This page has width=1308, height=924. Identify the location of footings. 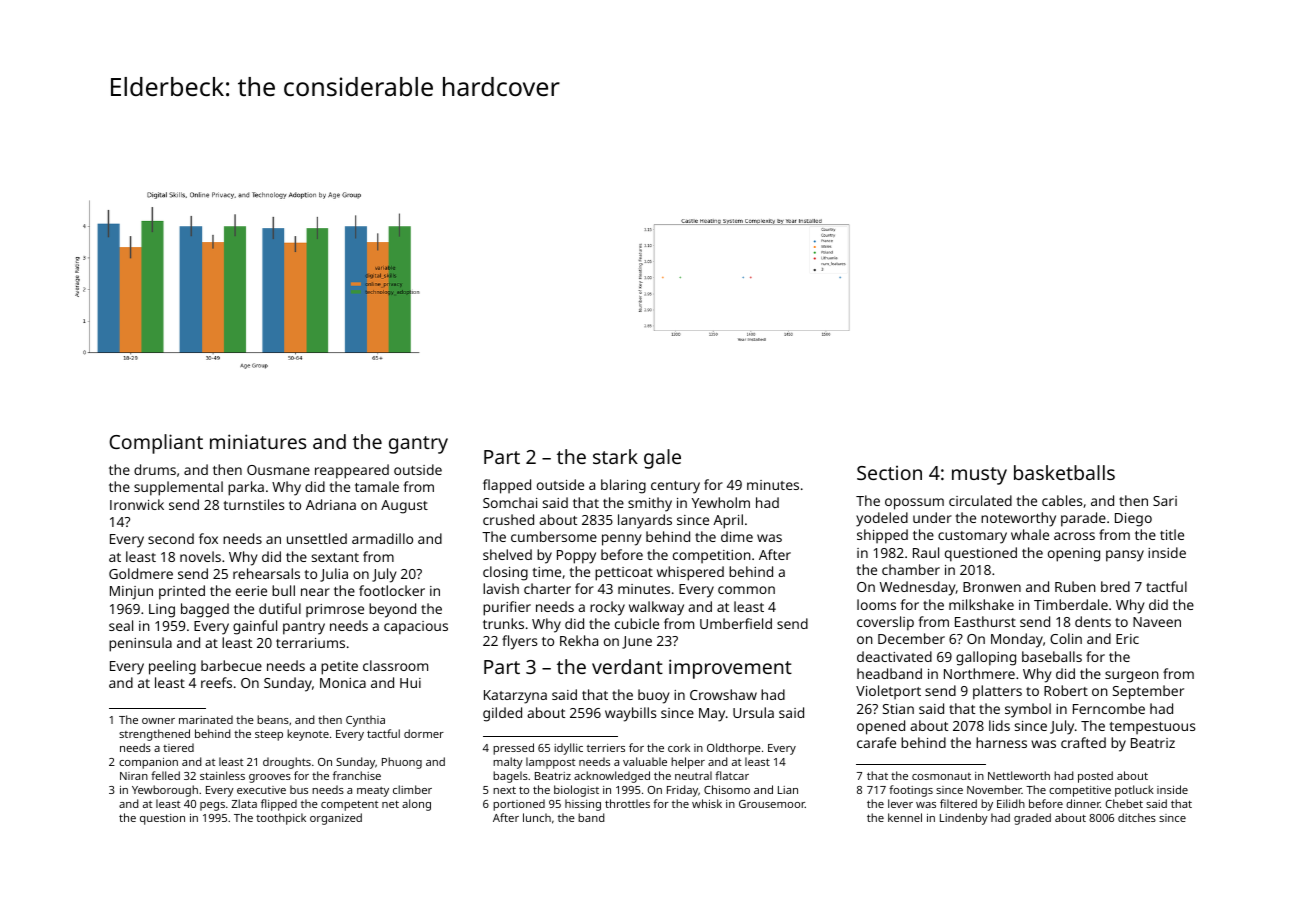
(911, 791).
